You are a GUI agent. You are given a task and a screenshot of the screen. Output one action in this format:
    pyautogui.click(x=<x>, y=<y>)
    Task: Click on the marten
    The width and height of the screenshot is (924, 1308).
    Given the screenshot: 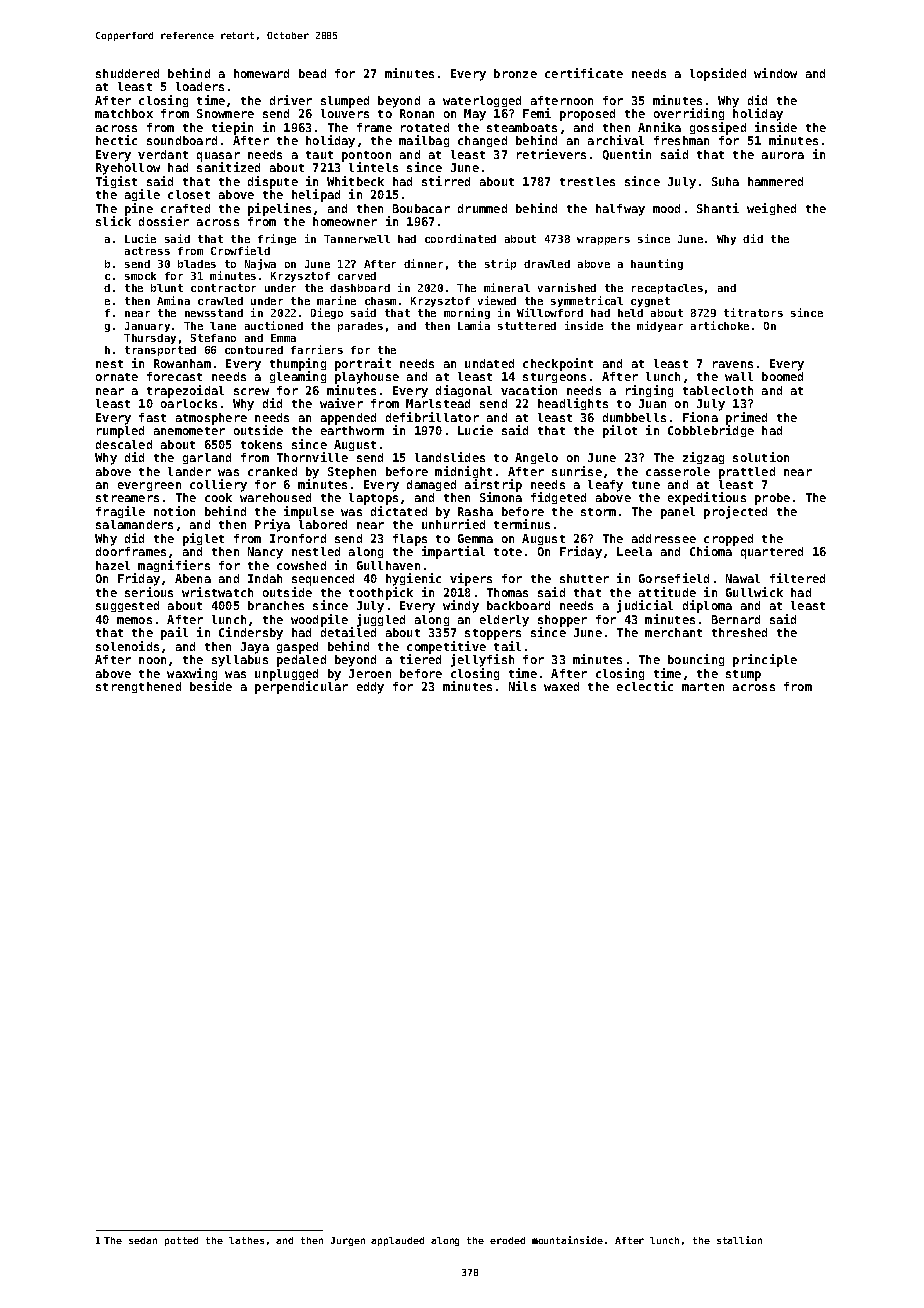 What is the action you would take?
    pyautogui.click(x=703, y=687)
